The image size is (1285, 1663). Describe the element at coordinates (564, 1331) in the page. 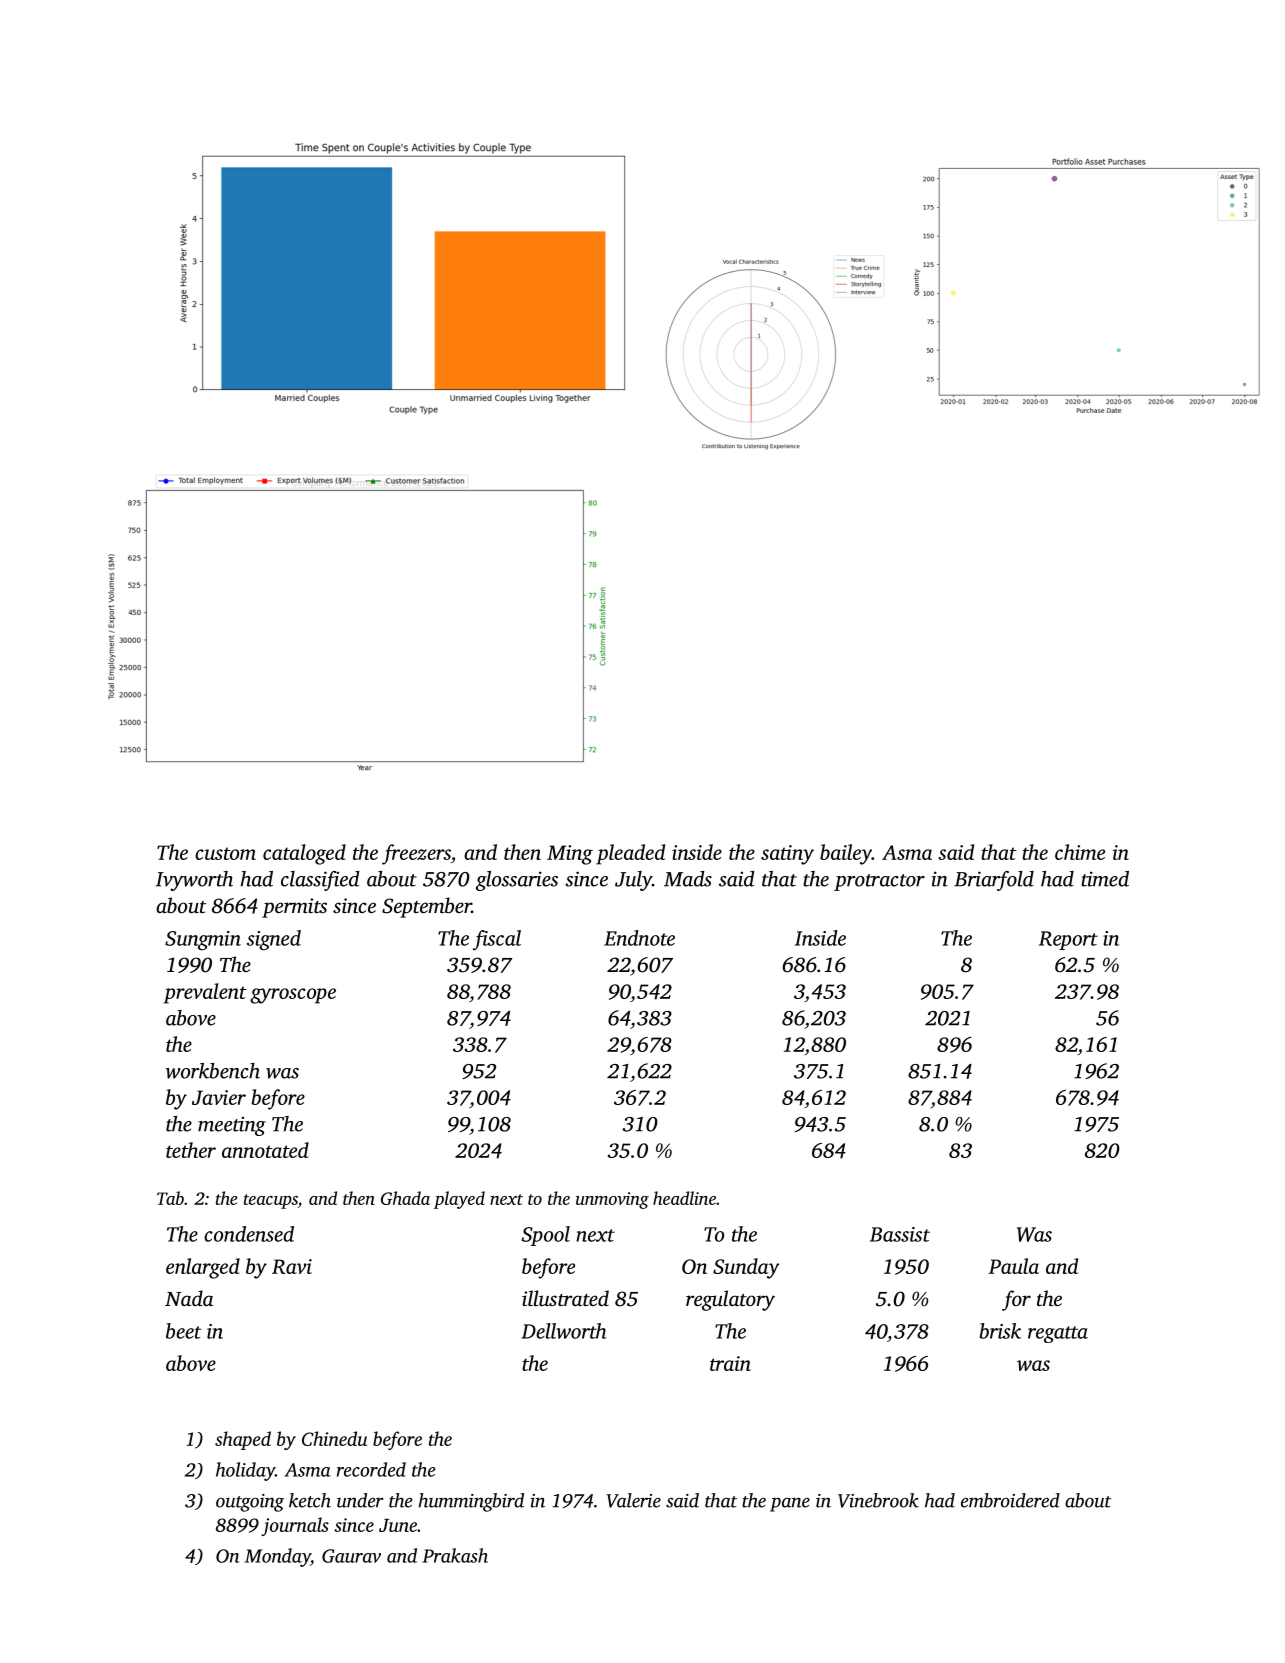

I see `Dellworth` at that location.
